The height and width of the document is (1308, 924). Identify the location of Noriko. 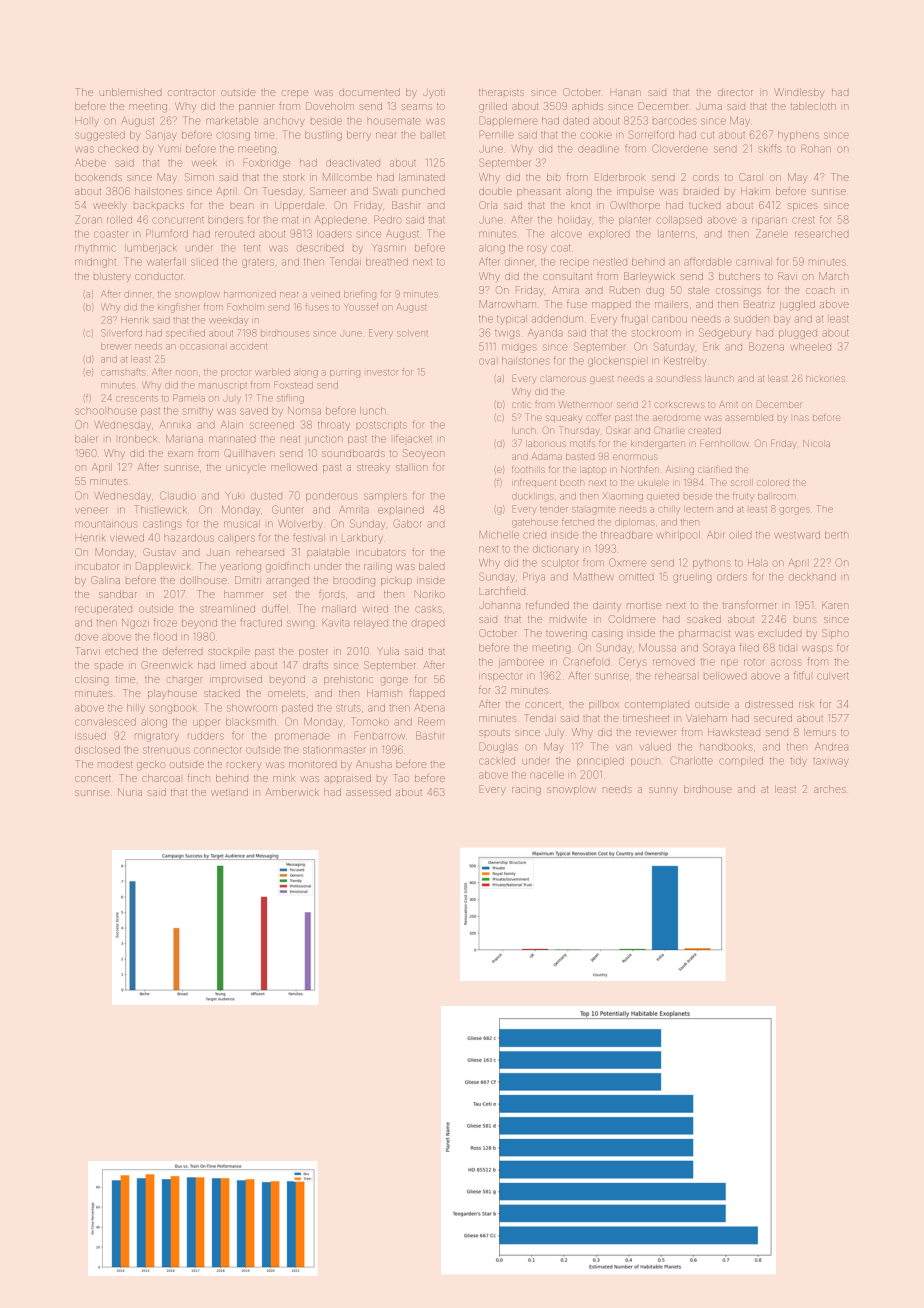
(430, 594).
